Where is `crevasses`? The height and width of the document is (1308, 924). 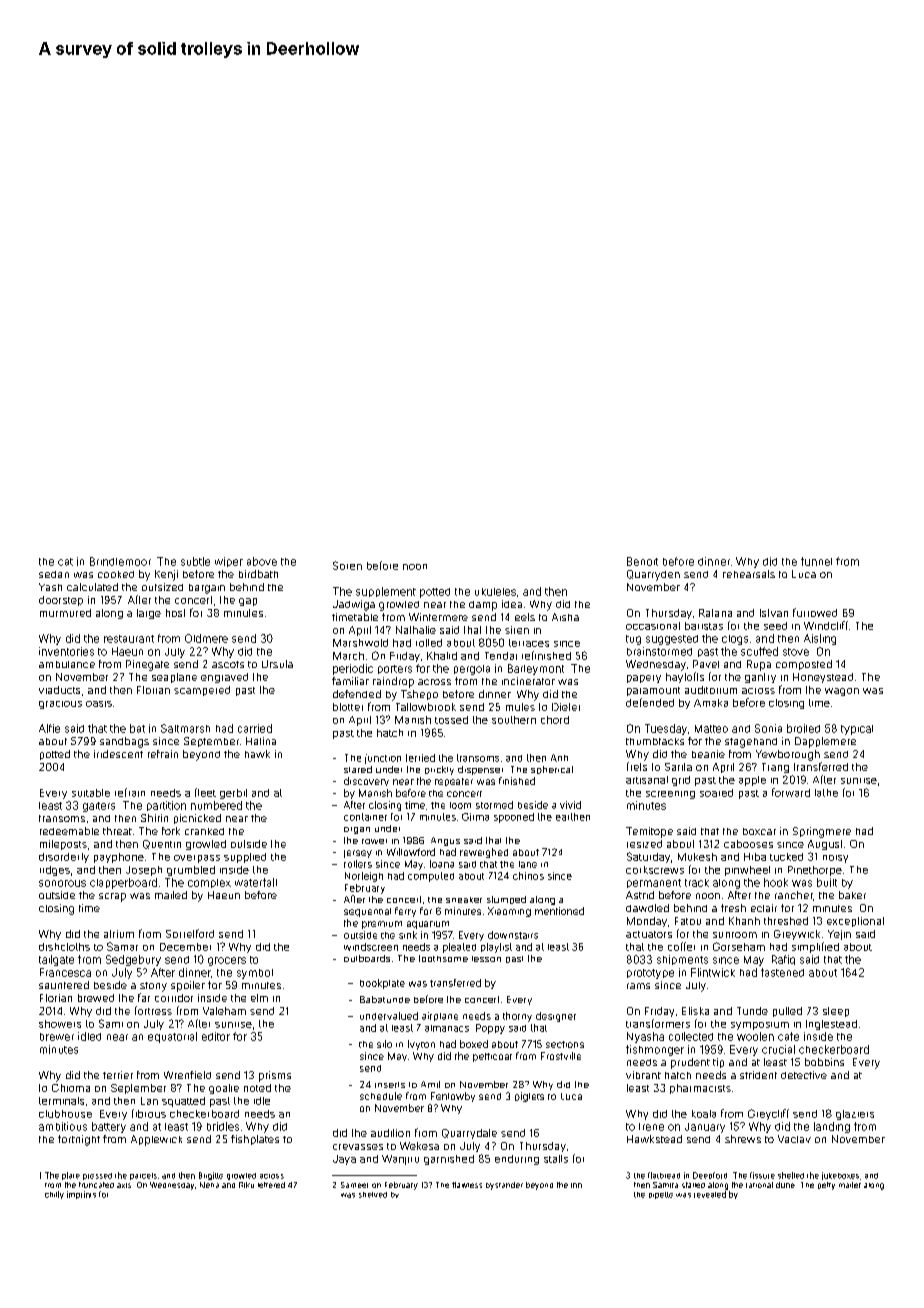 crevasses is located at coordinates (358, 1147).
